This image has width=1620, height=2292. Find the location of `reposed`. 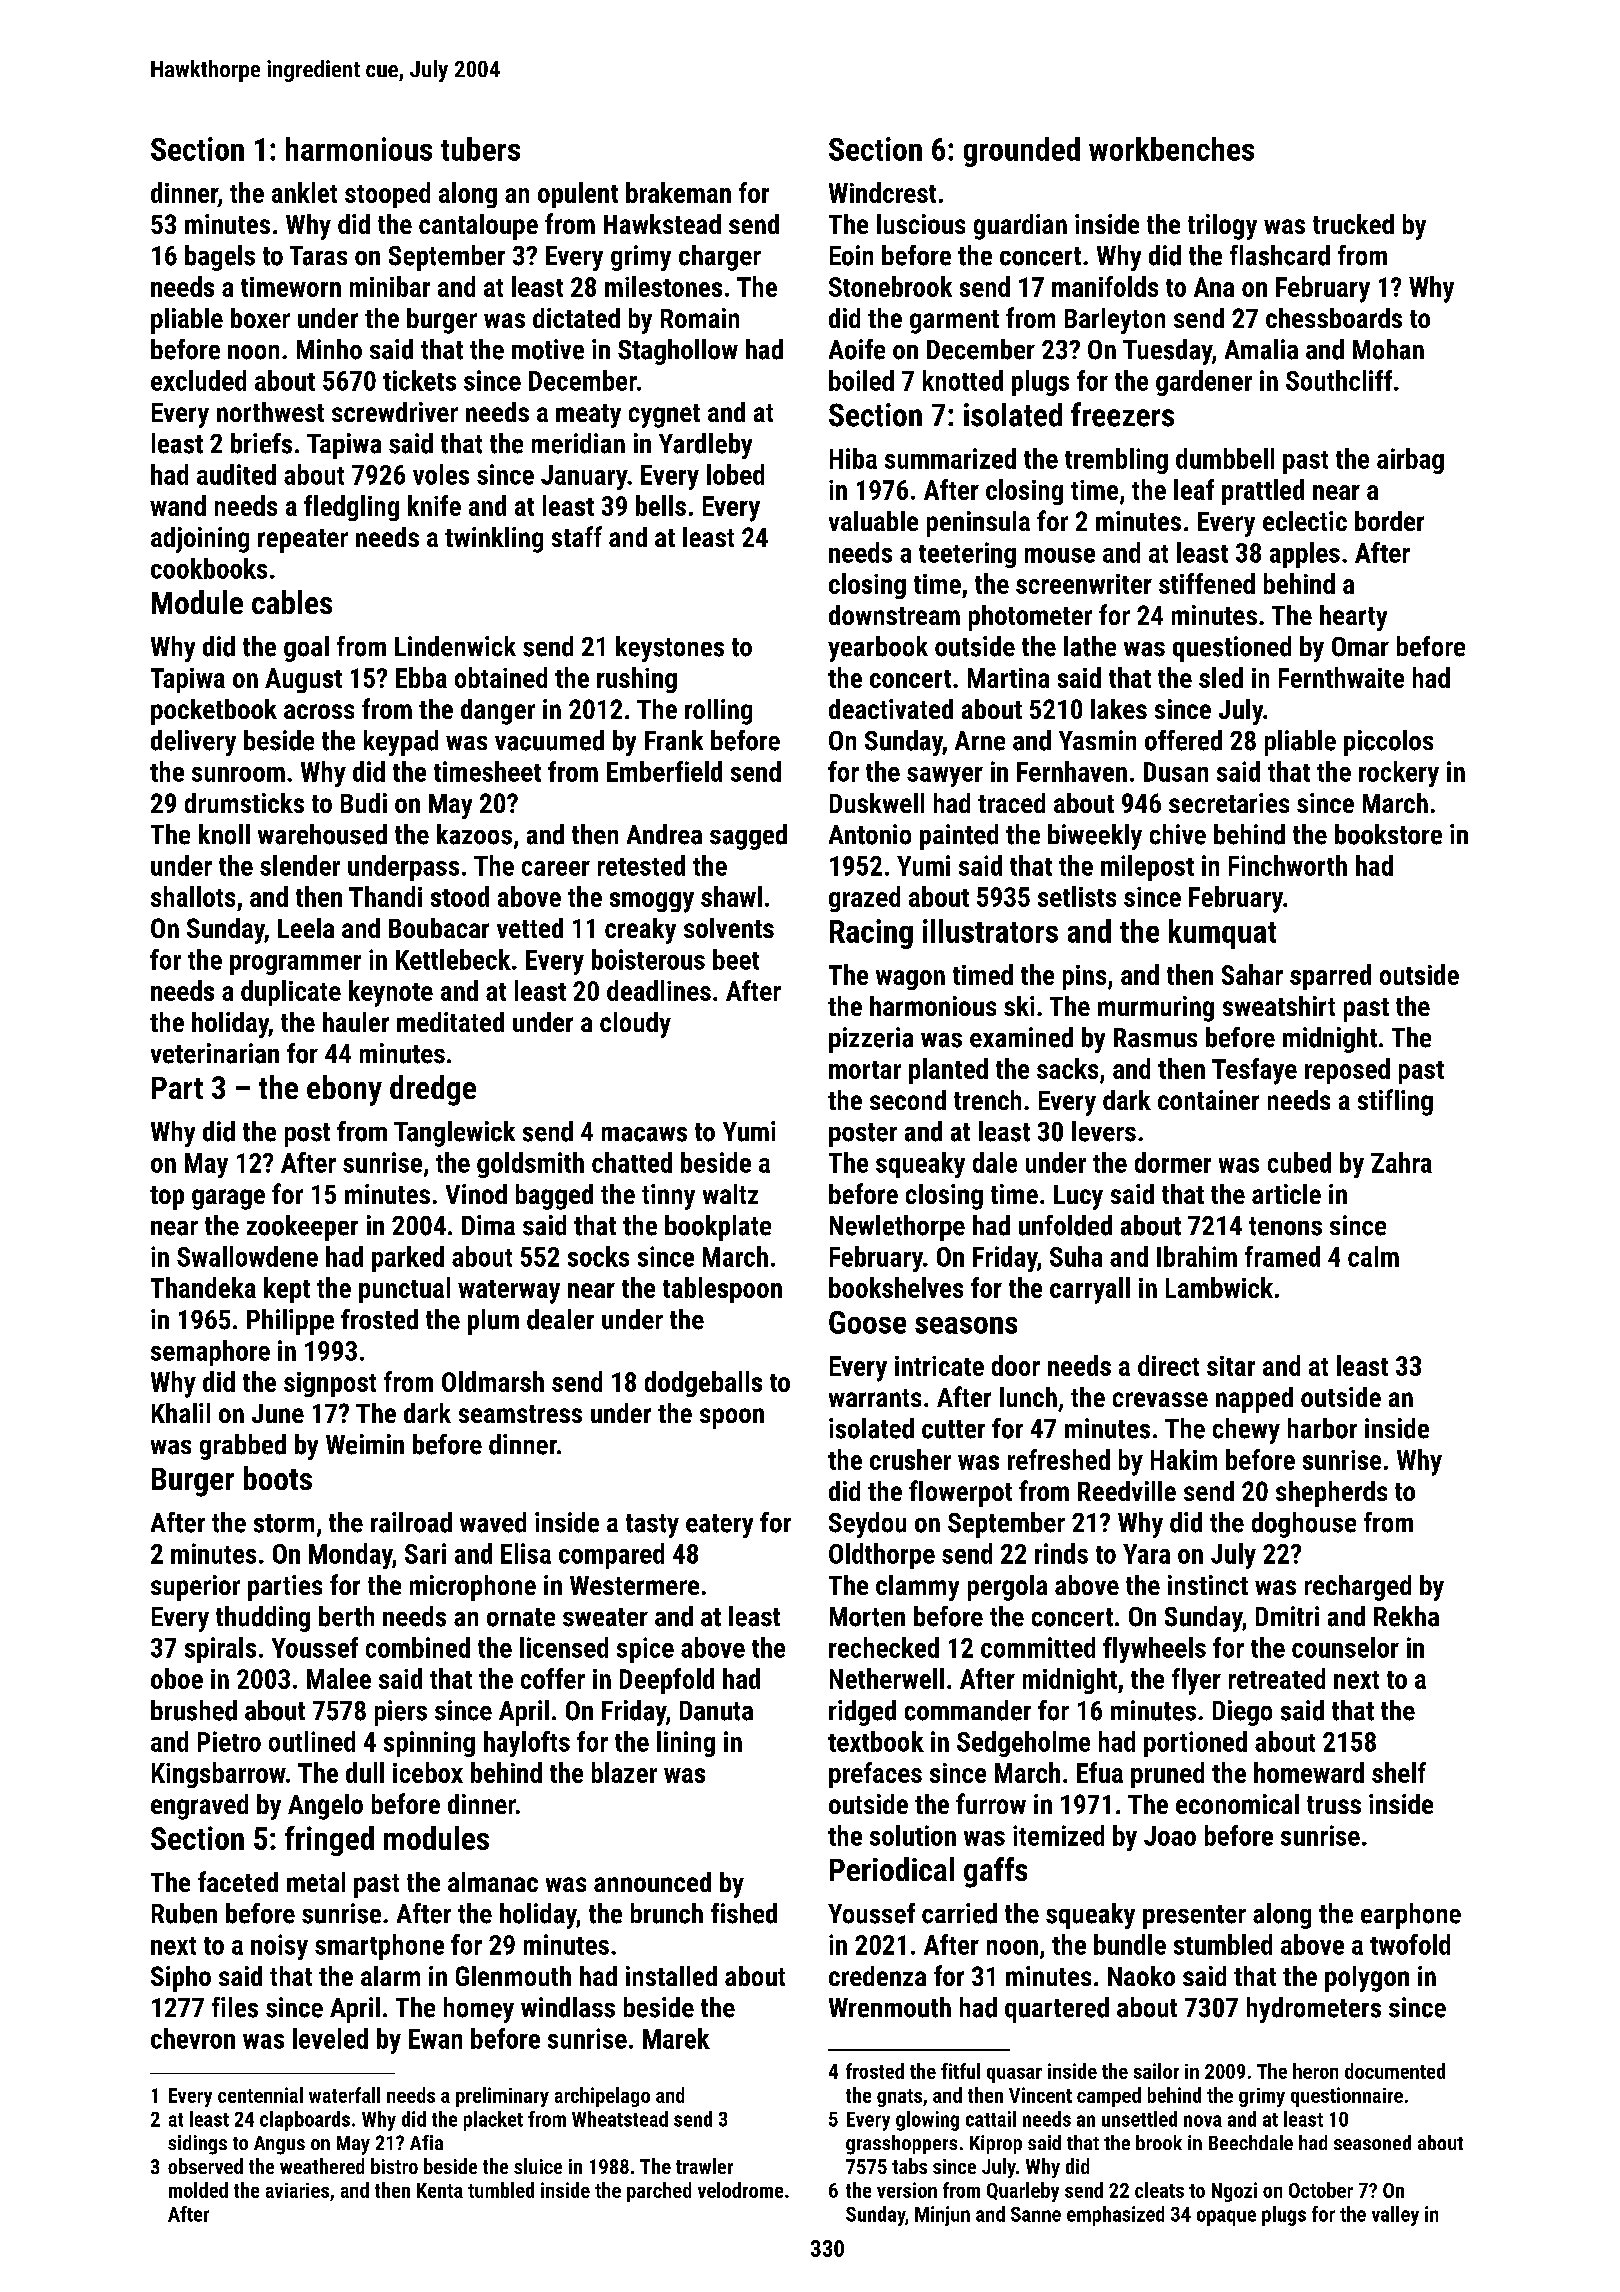

reposed is located at coordinates (1347, 1071).
